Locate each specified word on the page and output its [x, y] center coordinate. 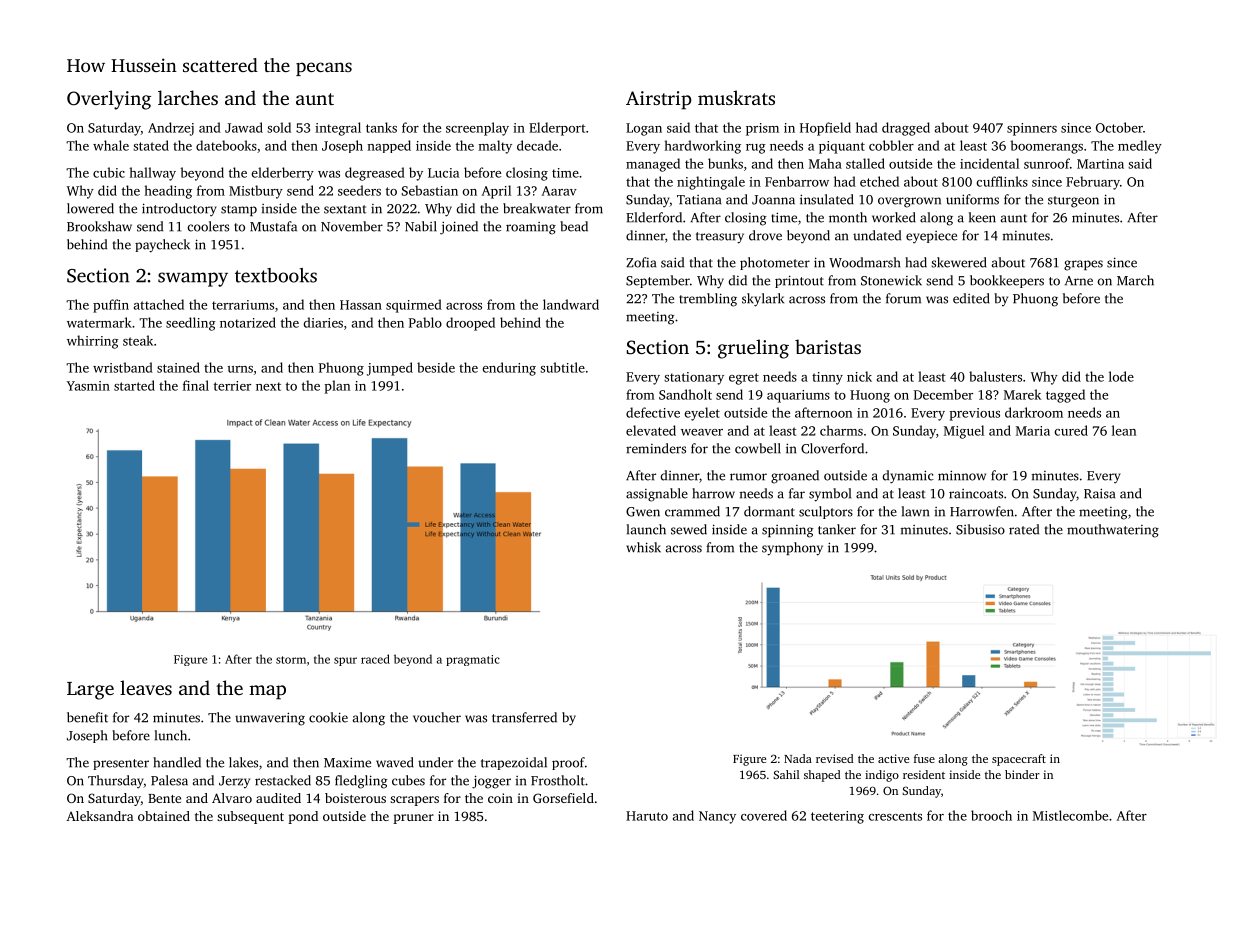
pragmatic [473, 660]
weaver [702, 432]
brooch [991, 815]
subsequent [250, 817]
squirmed [414, 306]
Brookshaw [99, 226]
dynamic [908, 477]
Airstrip [659, 100]
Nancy [717, 817]
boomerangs [1046, 147]
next [268, 386]
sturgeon [1073, 202]
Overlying [109, 100]
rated [1024, 529]
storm [291, 660]
